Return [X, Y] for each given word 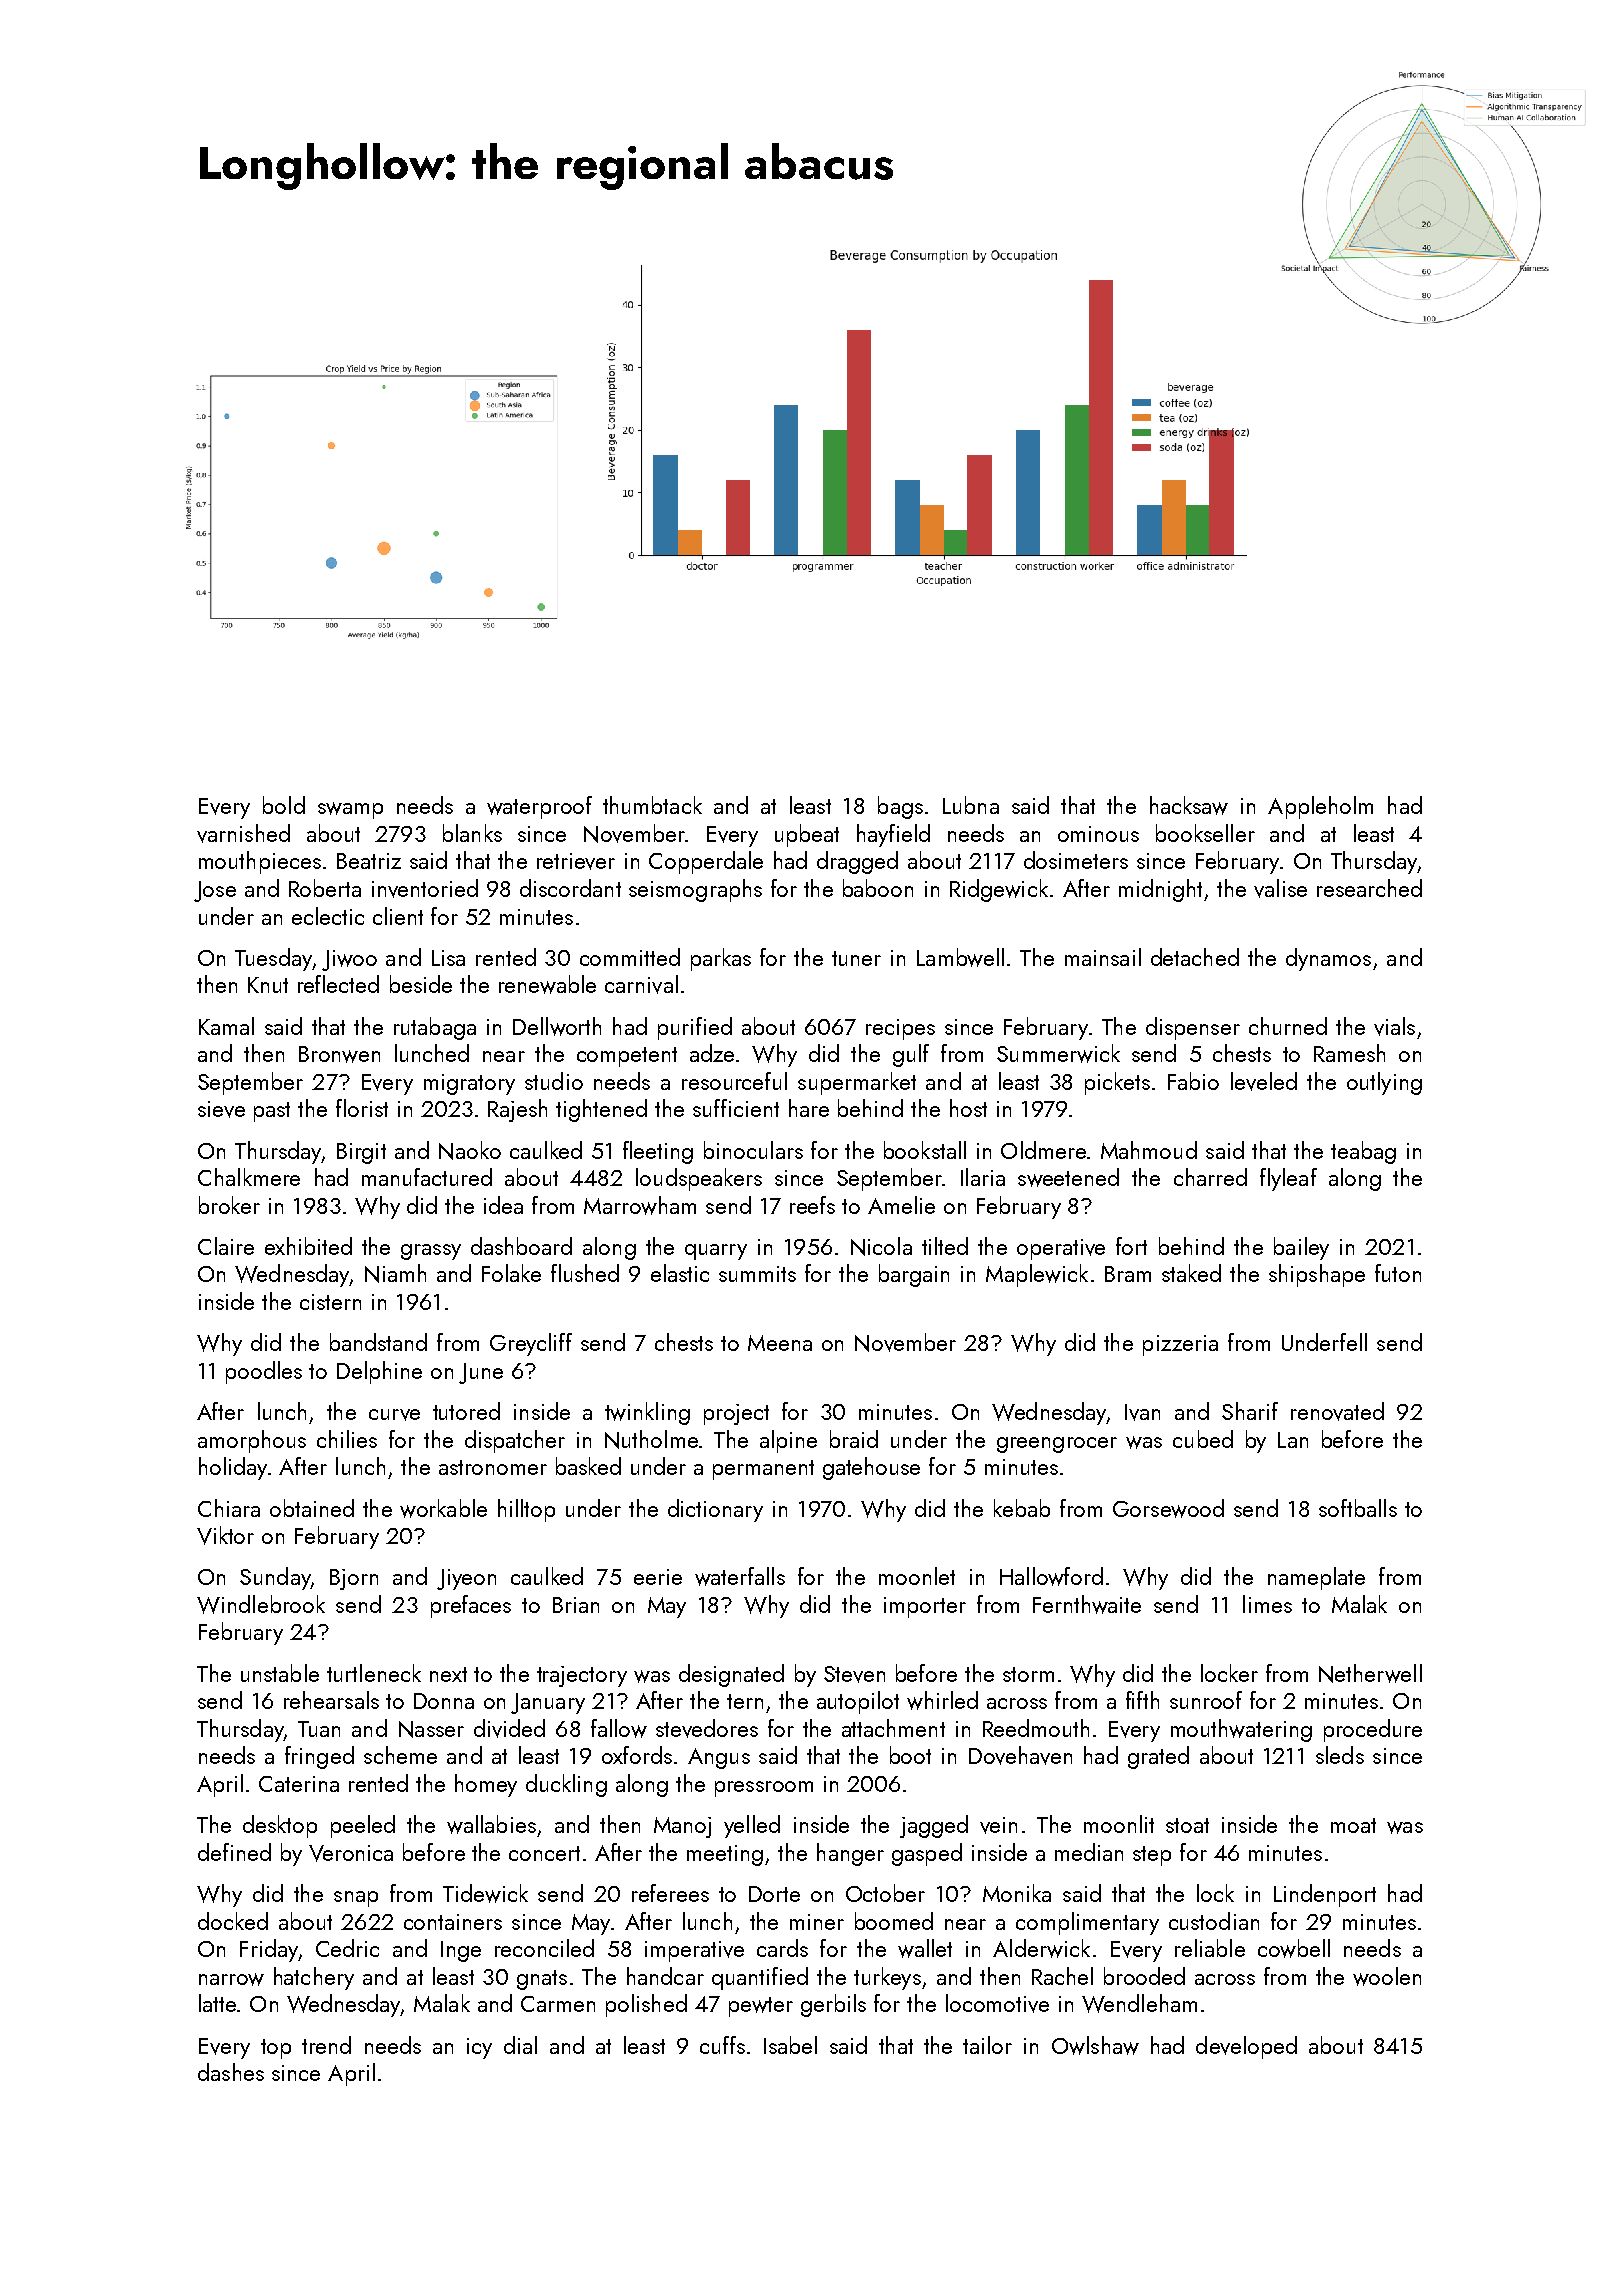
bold [284, 805]
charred [1210, 1177]
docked [233, 1921]
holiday [233, 1468]
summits [757, 1274]
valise [1280, 888]
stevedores [707, 1728]
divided [509, 1728]
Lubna [971, 805]
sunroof [1206, 1700]
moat [1353, 1825]
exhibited [308, 1246]
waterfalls [740, 1576]
